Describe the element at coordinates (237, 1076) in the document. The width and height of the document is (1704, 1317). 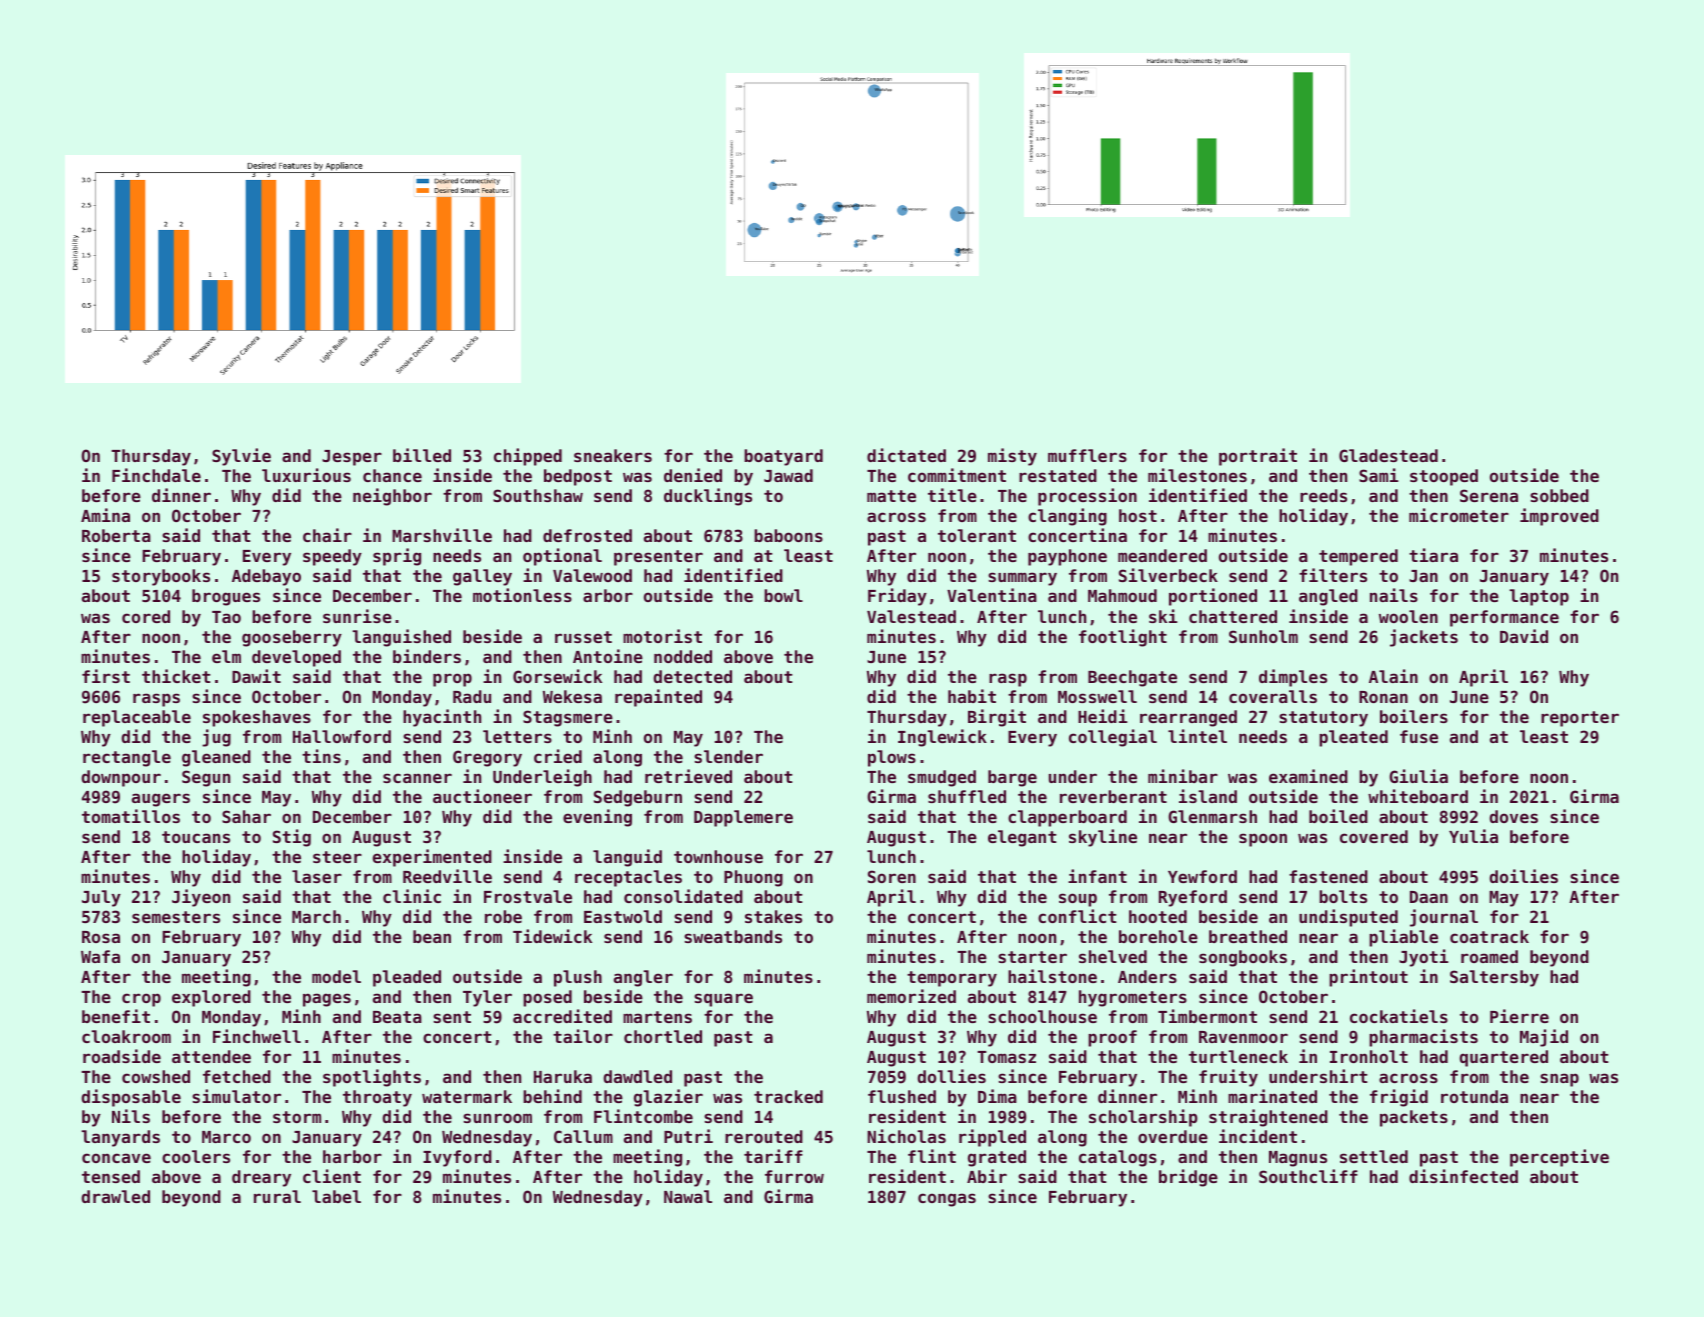
I see `fetched` at that location.
